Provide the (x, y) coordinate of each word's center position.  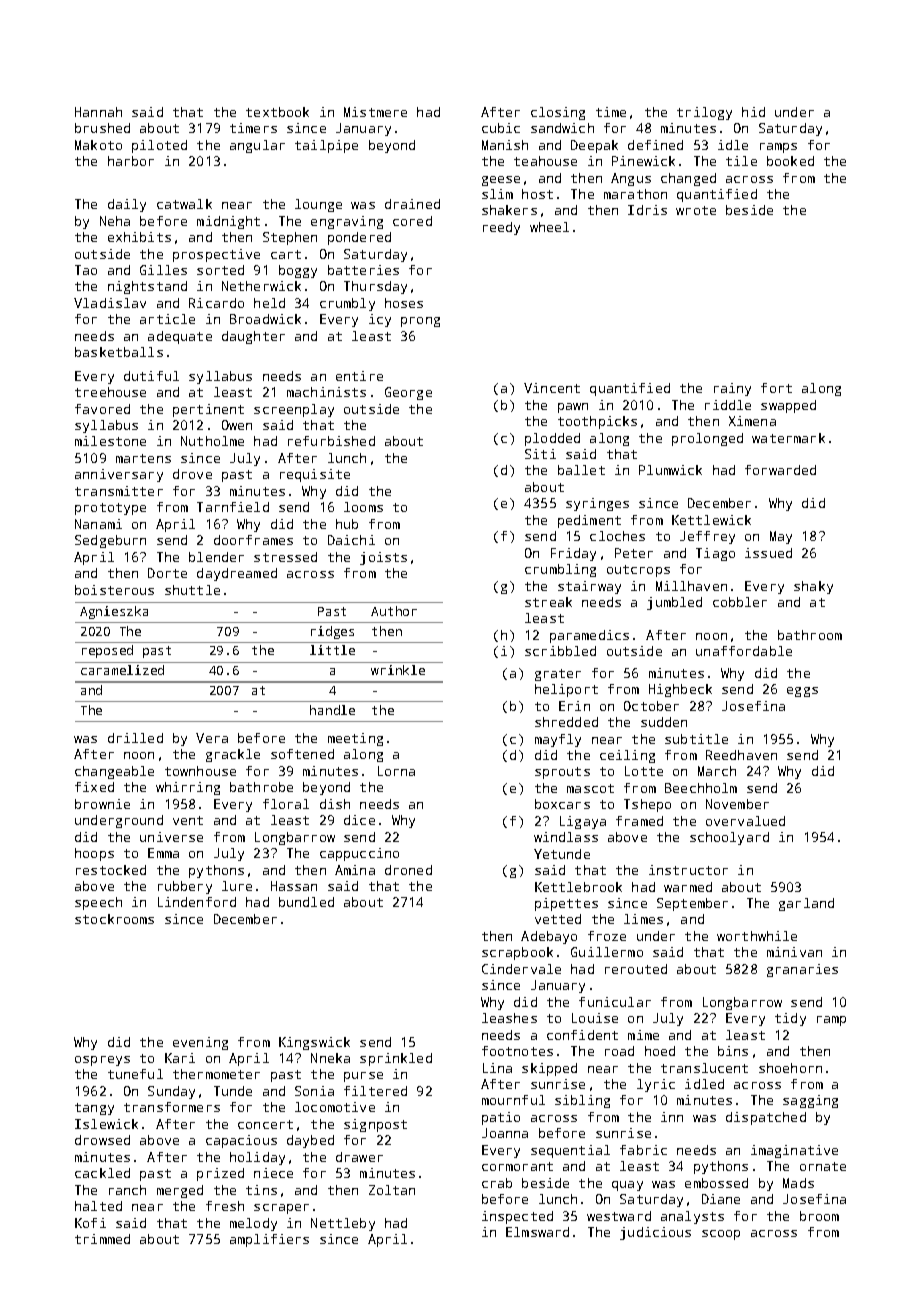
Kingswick (314, 1043)
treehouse (110, 392)
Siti (540, 454)
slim (497, 194)
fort (776, 388)
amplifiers (269, 1240)
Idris (647, 210)
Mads (798, 1183)
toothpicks (597, 422)
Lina (497, 1068)
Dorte (167, 573)
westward (619, 1216)
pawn (573, 408)
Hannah (98, 112)
